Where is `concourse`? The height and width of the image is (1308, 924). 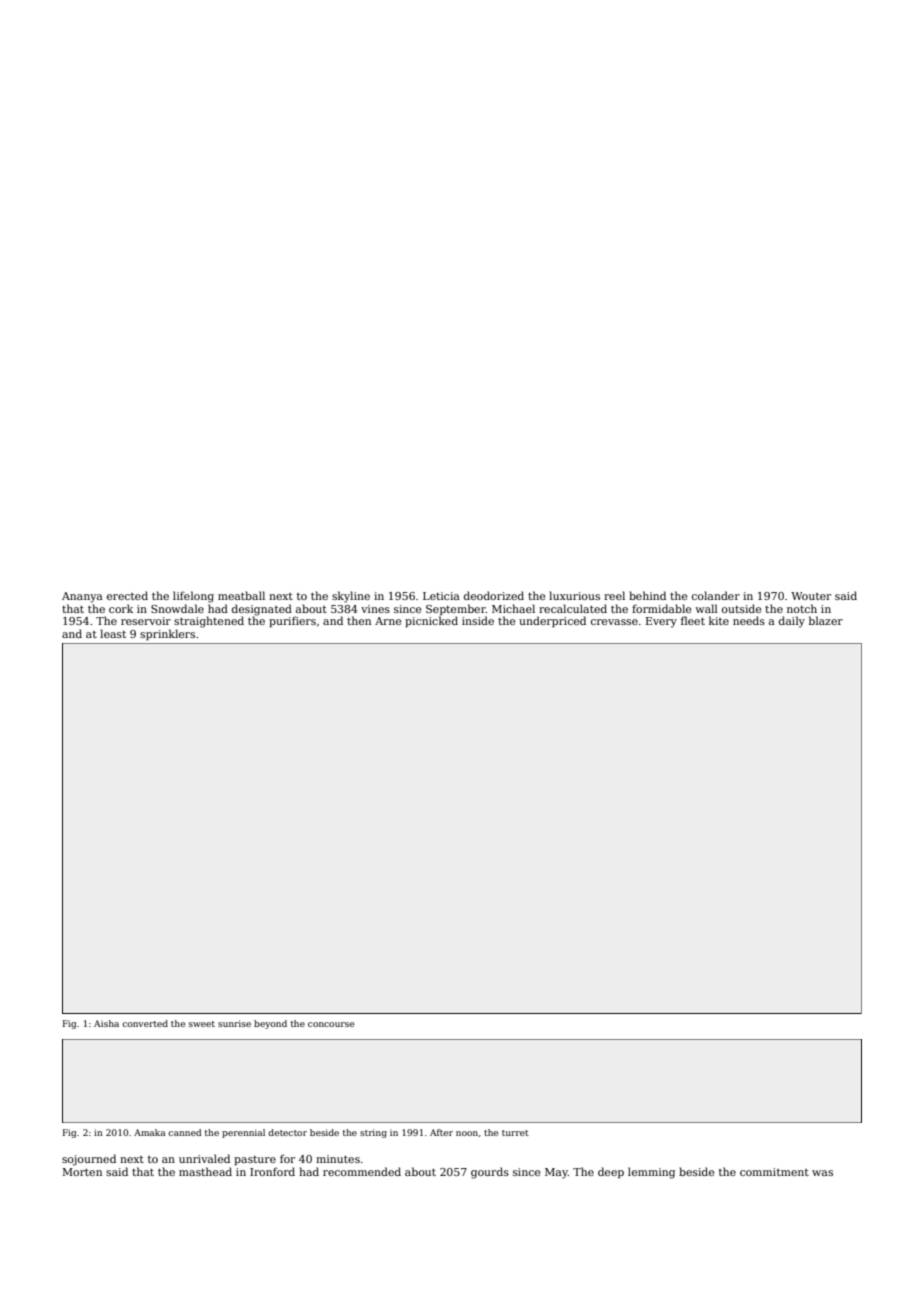
concourse is located at coordinates (331, 1024).
